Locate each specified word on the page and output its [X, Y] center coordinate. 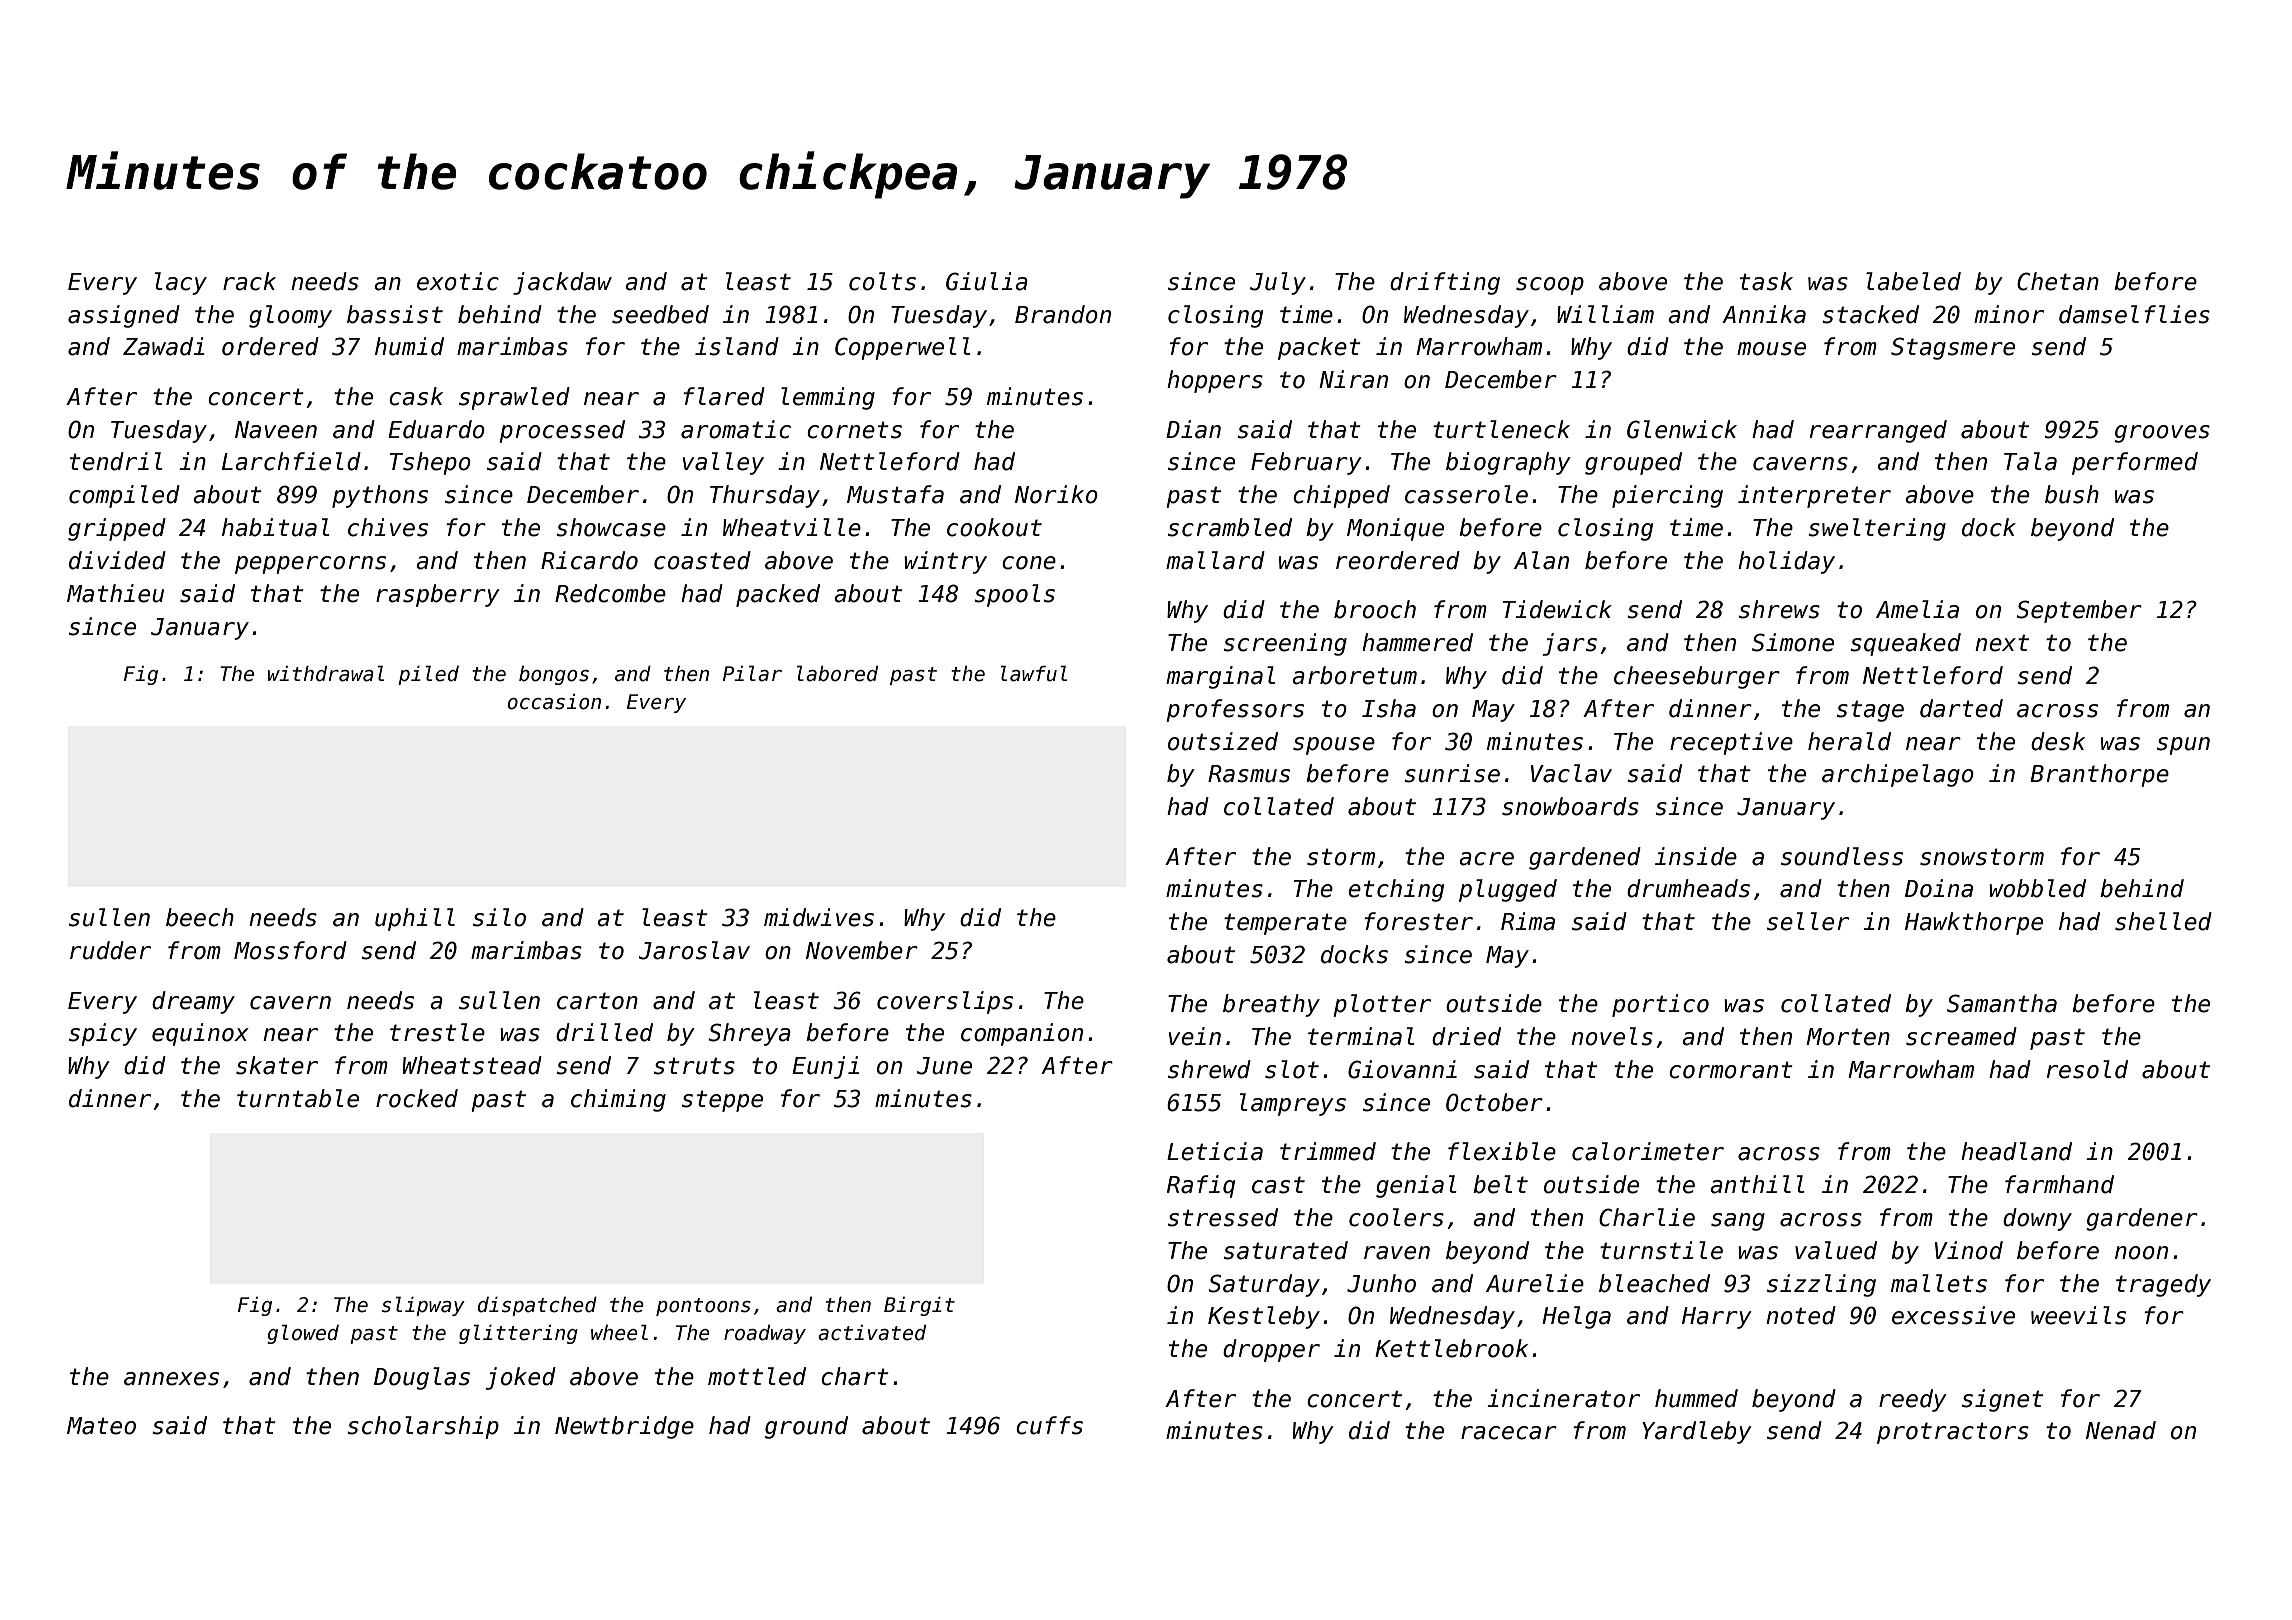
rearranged [1878, 431]
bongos [554, 675]
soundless [1842, 856]
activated [872, 1333]
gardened [1585, 858]
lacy [181, 283]
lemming [828, 398]
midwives [819, 917]
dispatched [537, 1306]
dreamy [193, 1002]
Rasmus [1249, 774]
